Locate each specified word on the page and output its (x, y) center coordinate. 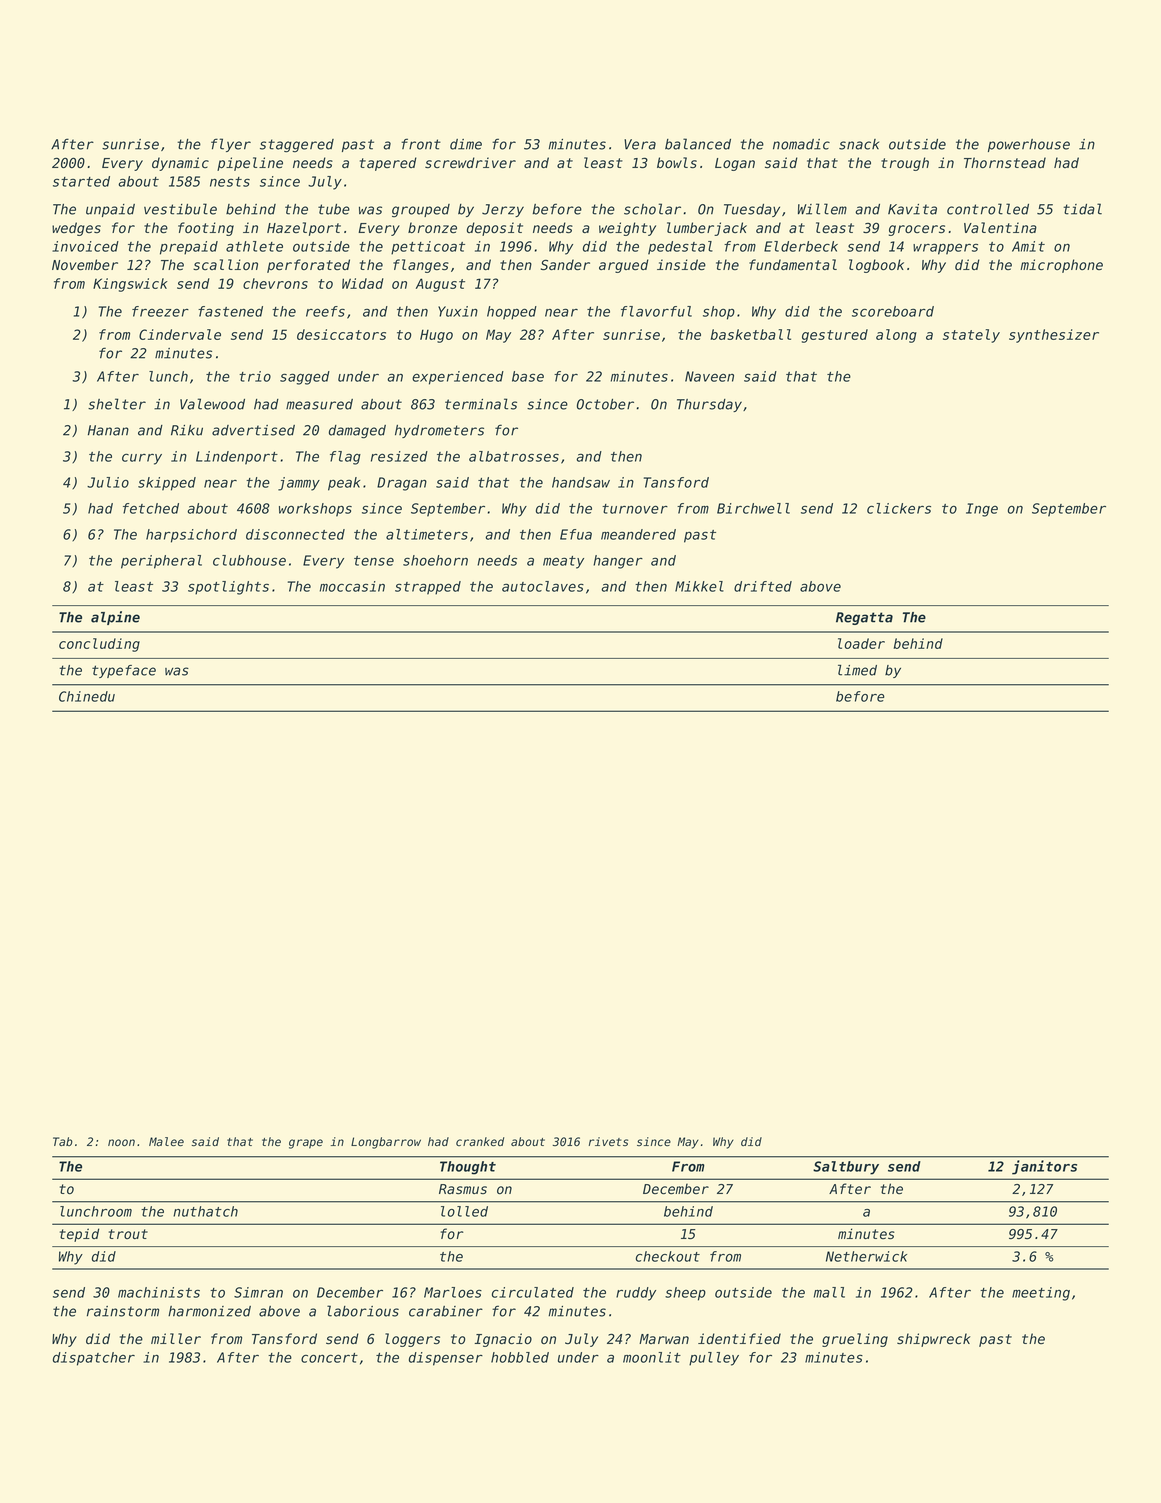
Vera (640, 144)
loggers (412, 1340)
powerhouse (1029, 145)
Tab (63, 1141)
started (81, 181)
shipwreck (934, 1340)
